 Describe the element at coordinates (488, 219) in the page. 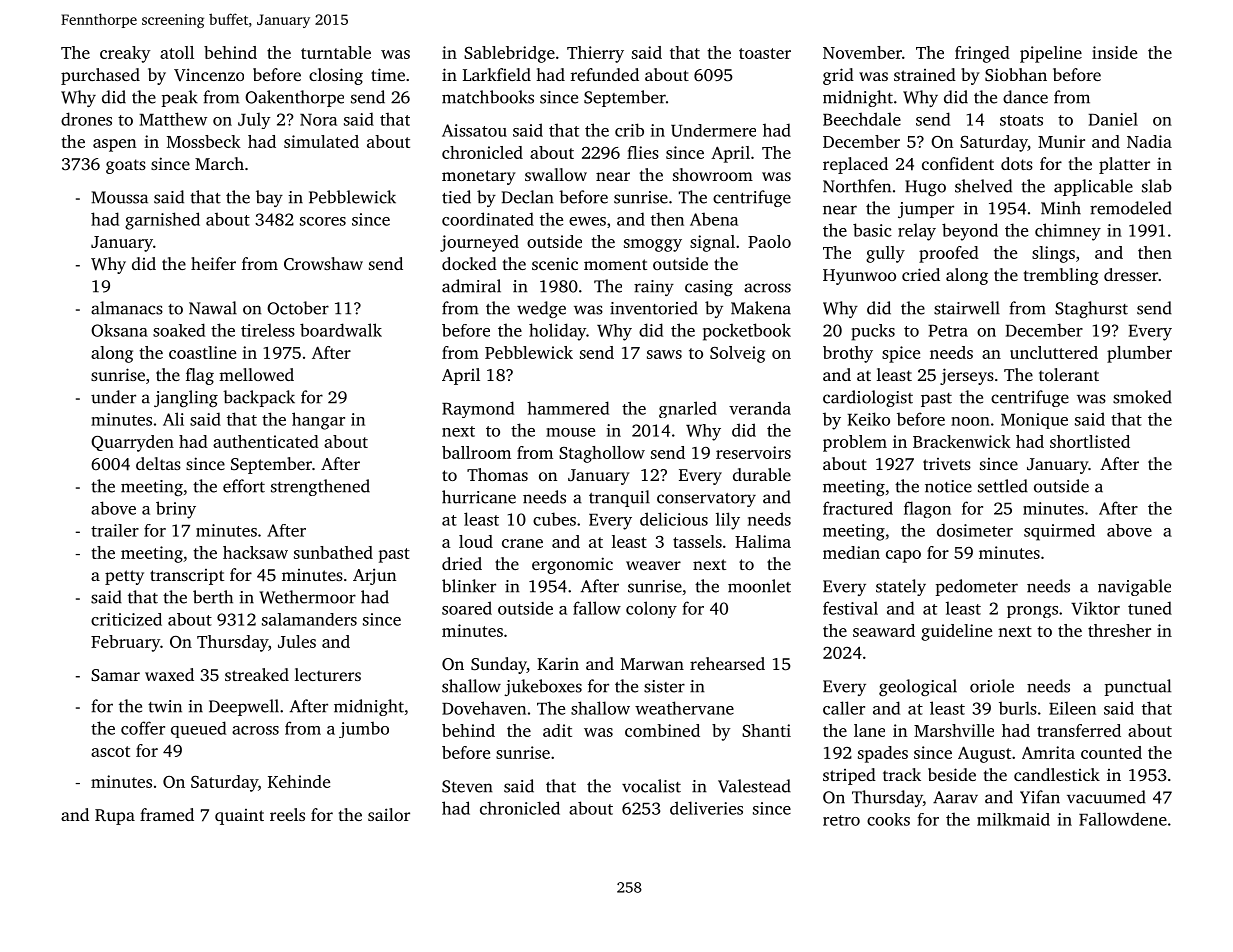

I see `coordinated` at that location.
